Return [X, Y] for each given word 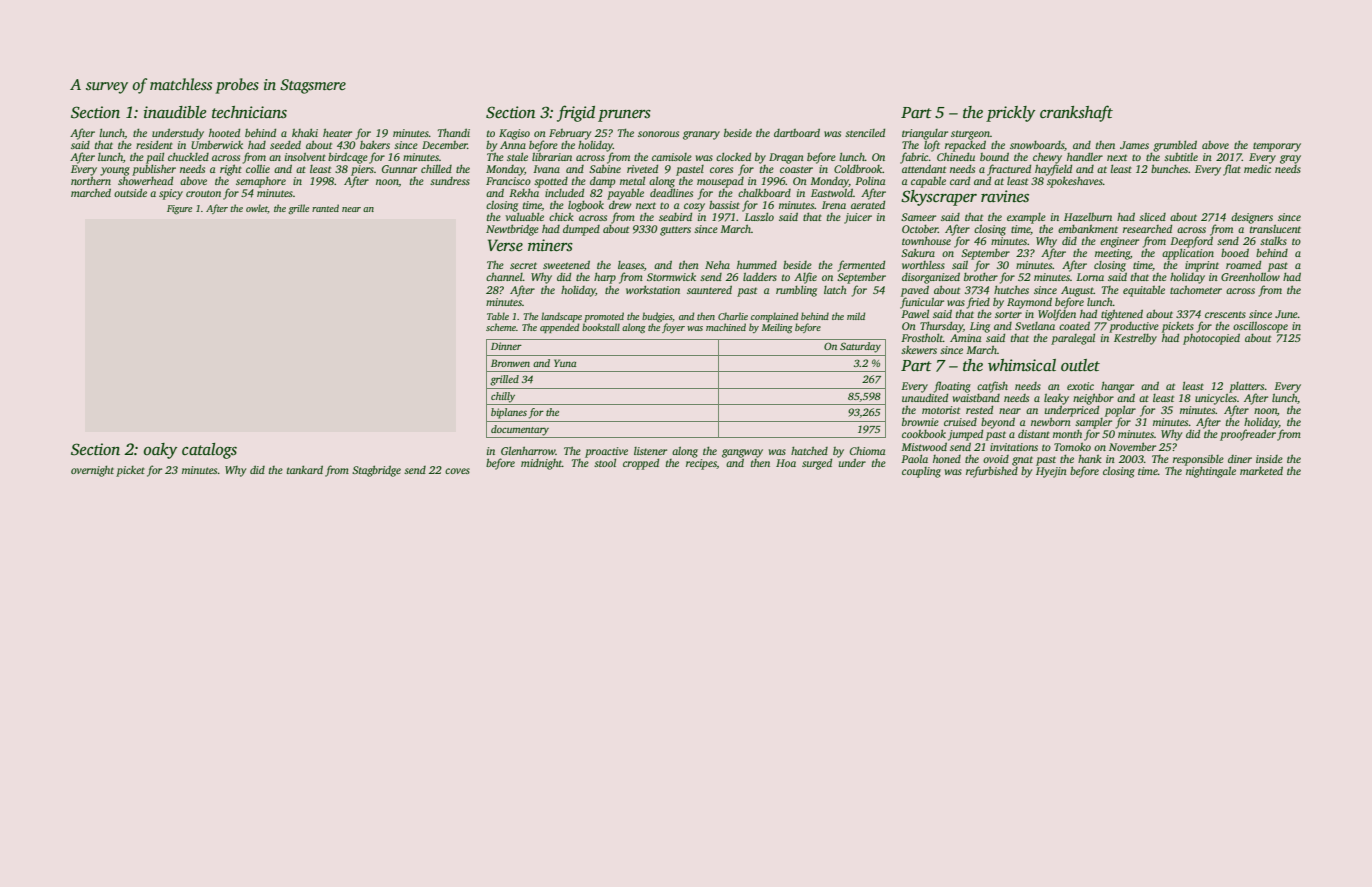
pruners [624, 116]
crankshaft [1076, 113]
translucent [1275, 229]
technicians [249, 112]
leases [631, 265]
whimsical [1022, 365]
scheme [501, 327]
